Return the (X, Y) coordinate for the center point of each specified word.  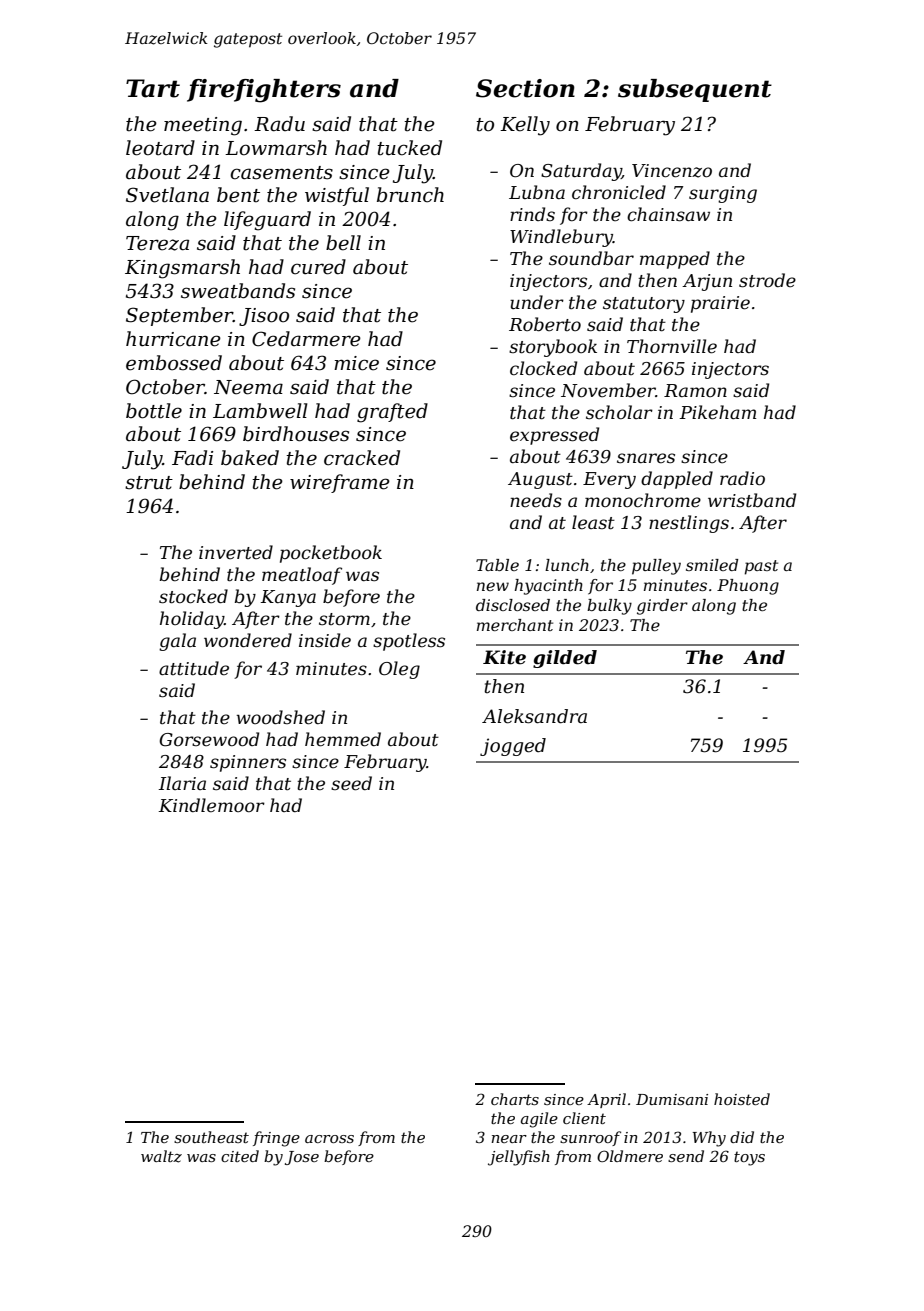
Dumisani (672, 1099)
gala (177, 642)
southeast (211, 1137)
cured (318, 267)
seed (351, 783)
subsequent (695, 90)
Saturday (581, 172)
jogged (513, 747)
